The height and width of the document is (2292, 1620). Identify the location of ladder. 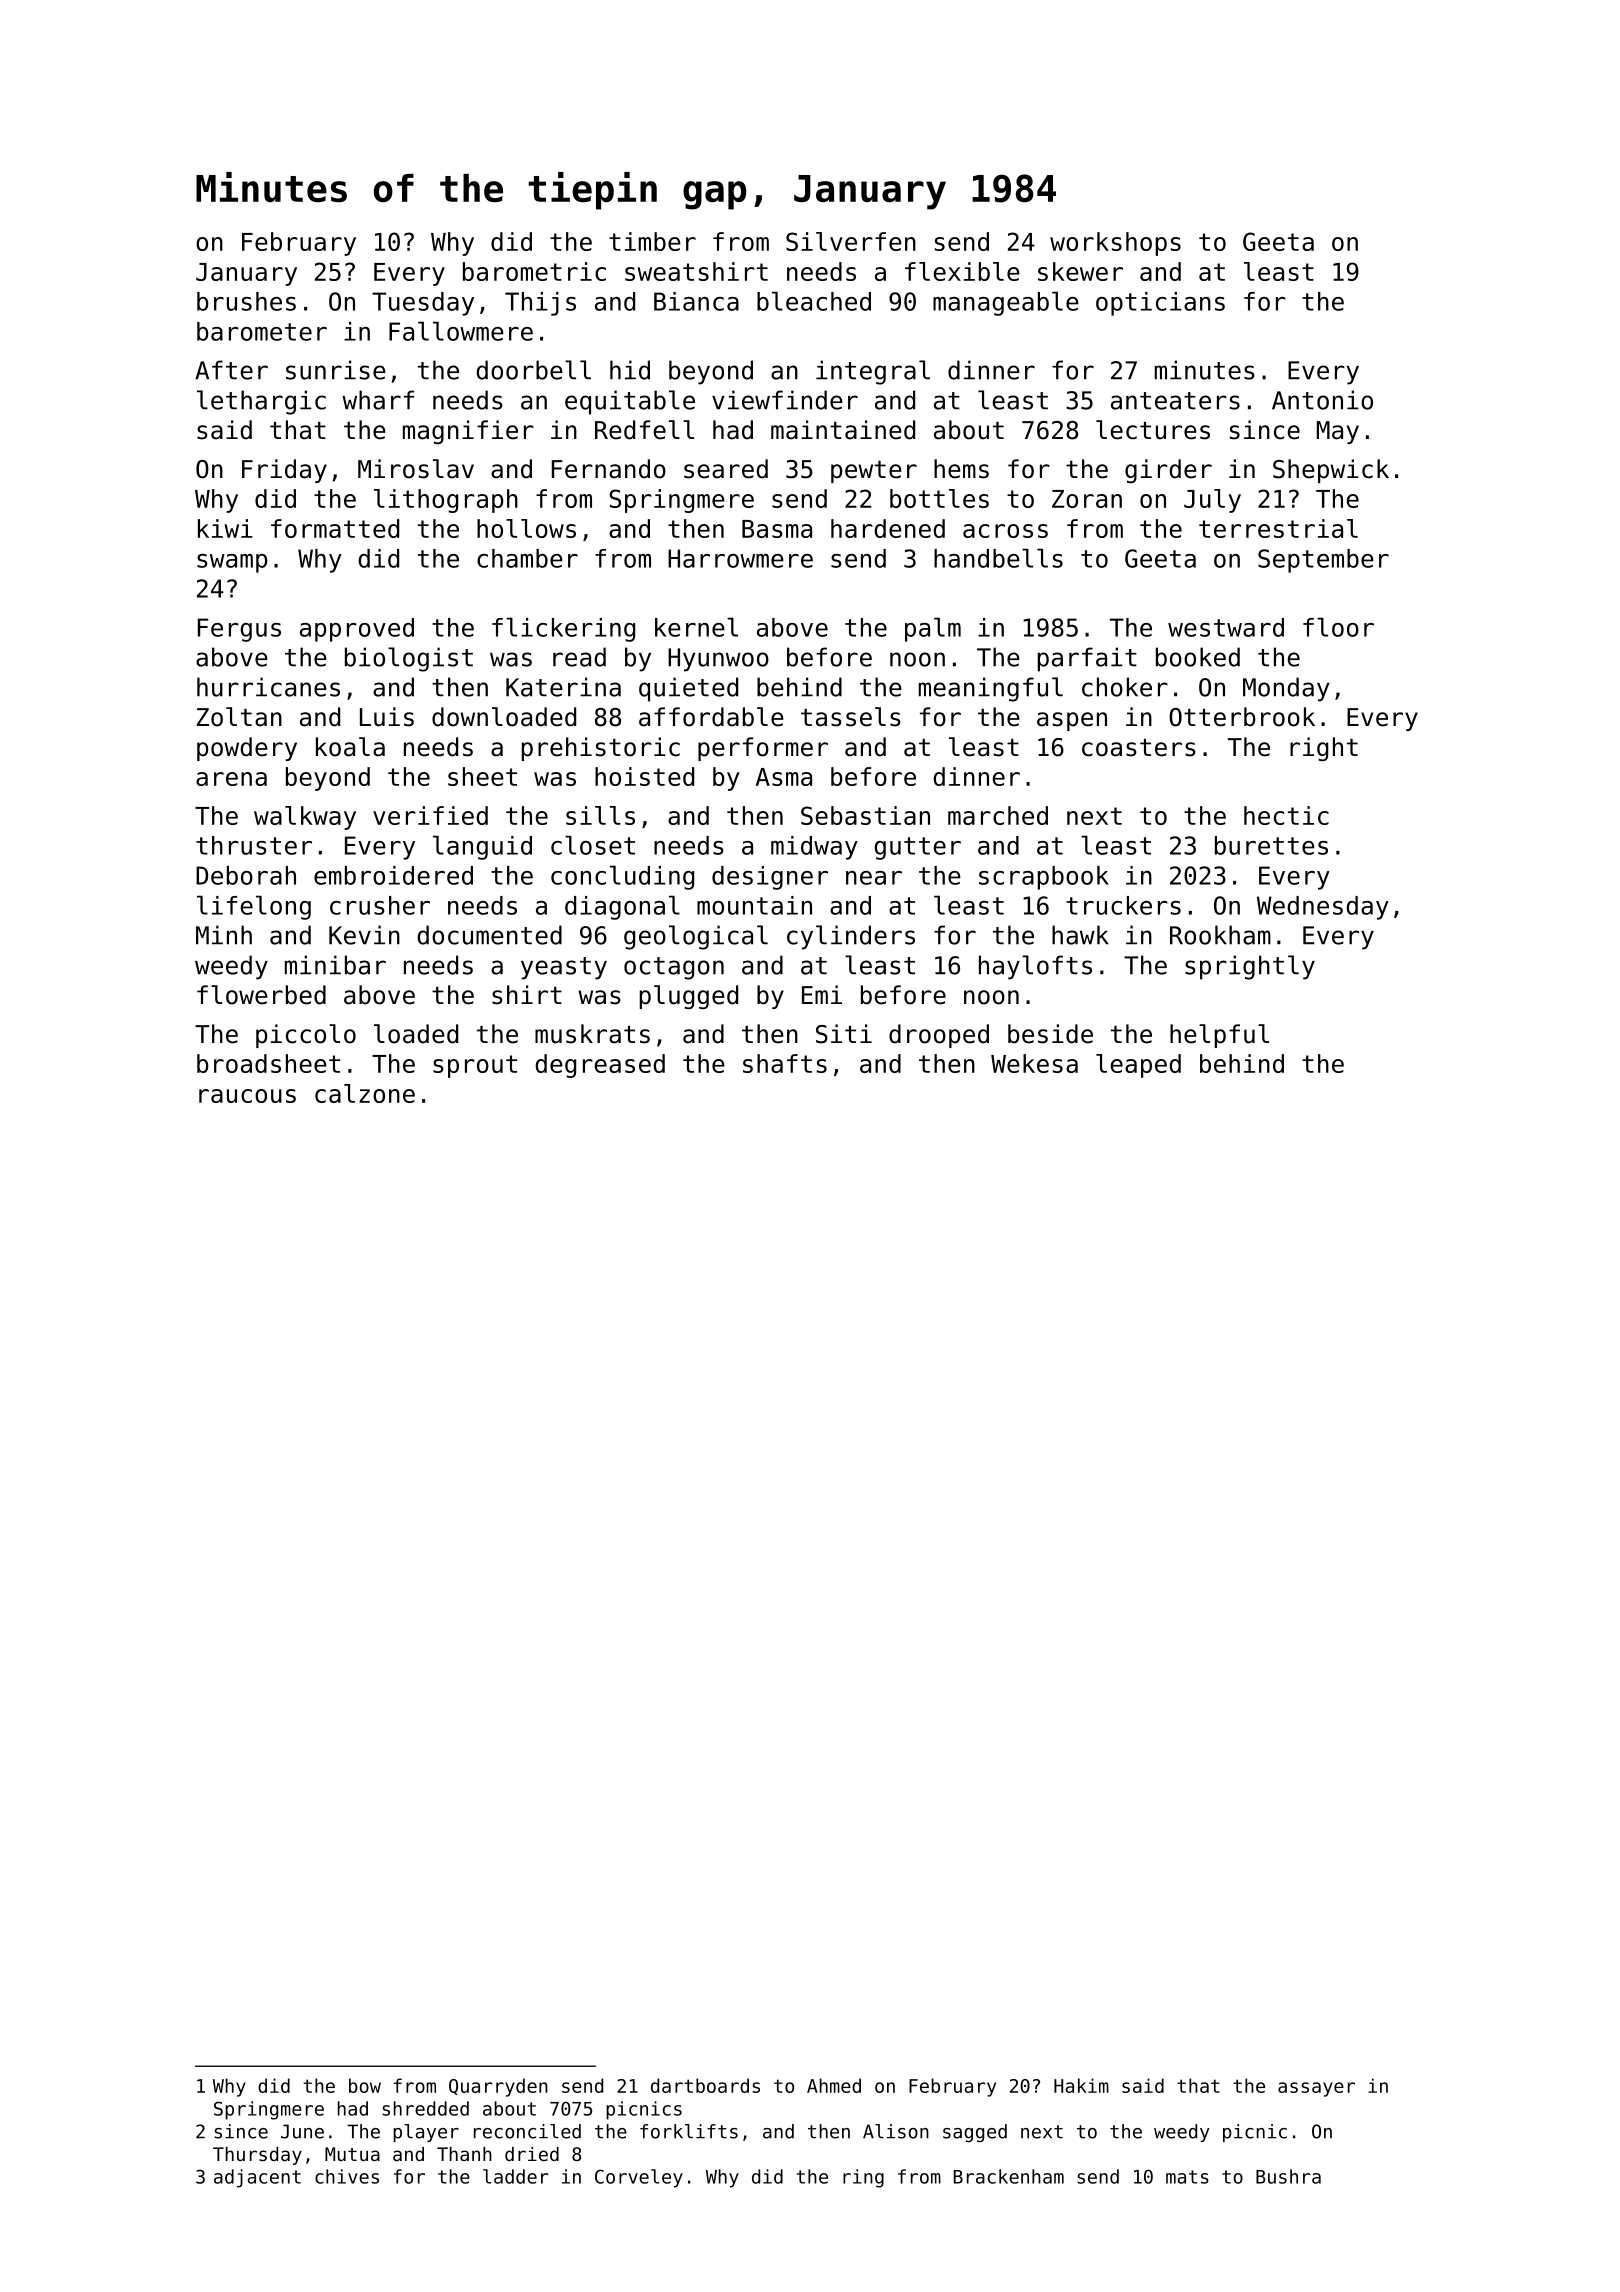
(516, 2176).
